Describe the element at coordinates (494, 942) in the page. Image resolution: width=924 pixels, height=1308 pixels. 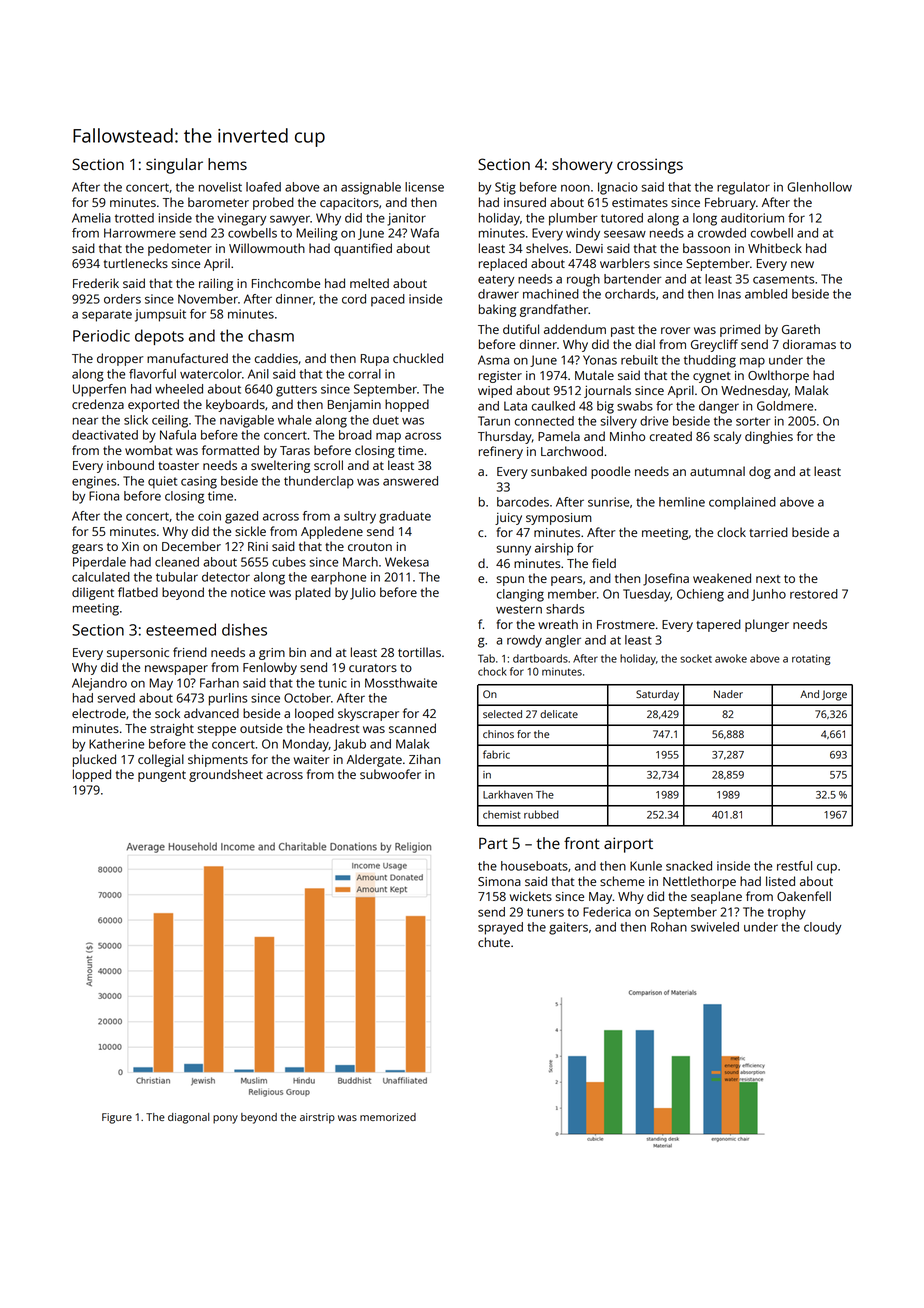
I see `chute` at that location.
